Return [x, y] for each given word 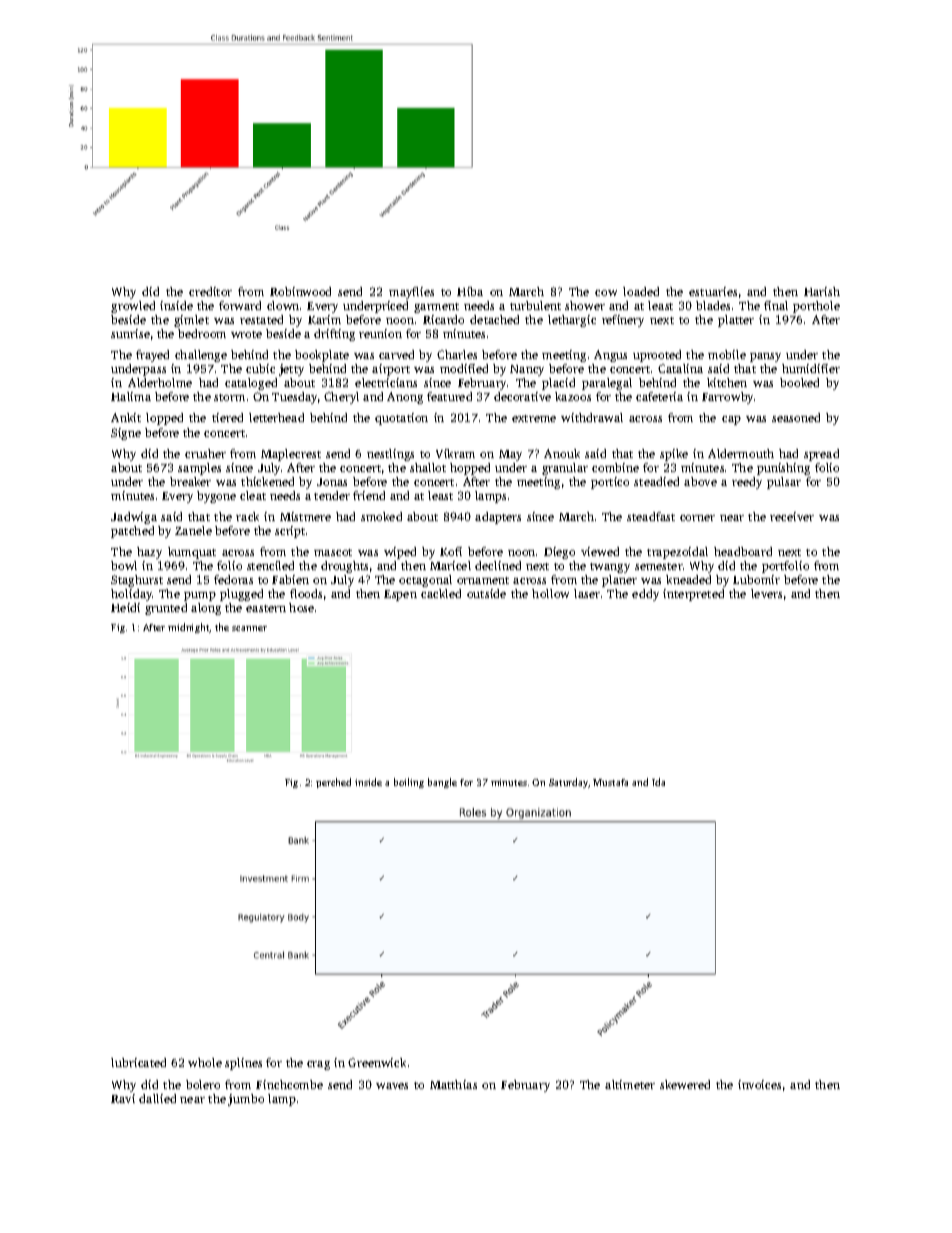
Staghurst [137, 581]
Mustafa [610, 782]
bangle [442, 783]
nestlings [390, 455]
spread [821, 455]
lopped [164, 419]
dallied [157, 1098]
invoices [759, 1084]
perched [333, 783]
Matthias [453, 1084]
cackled [441, 593]
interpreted [693, 595]
